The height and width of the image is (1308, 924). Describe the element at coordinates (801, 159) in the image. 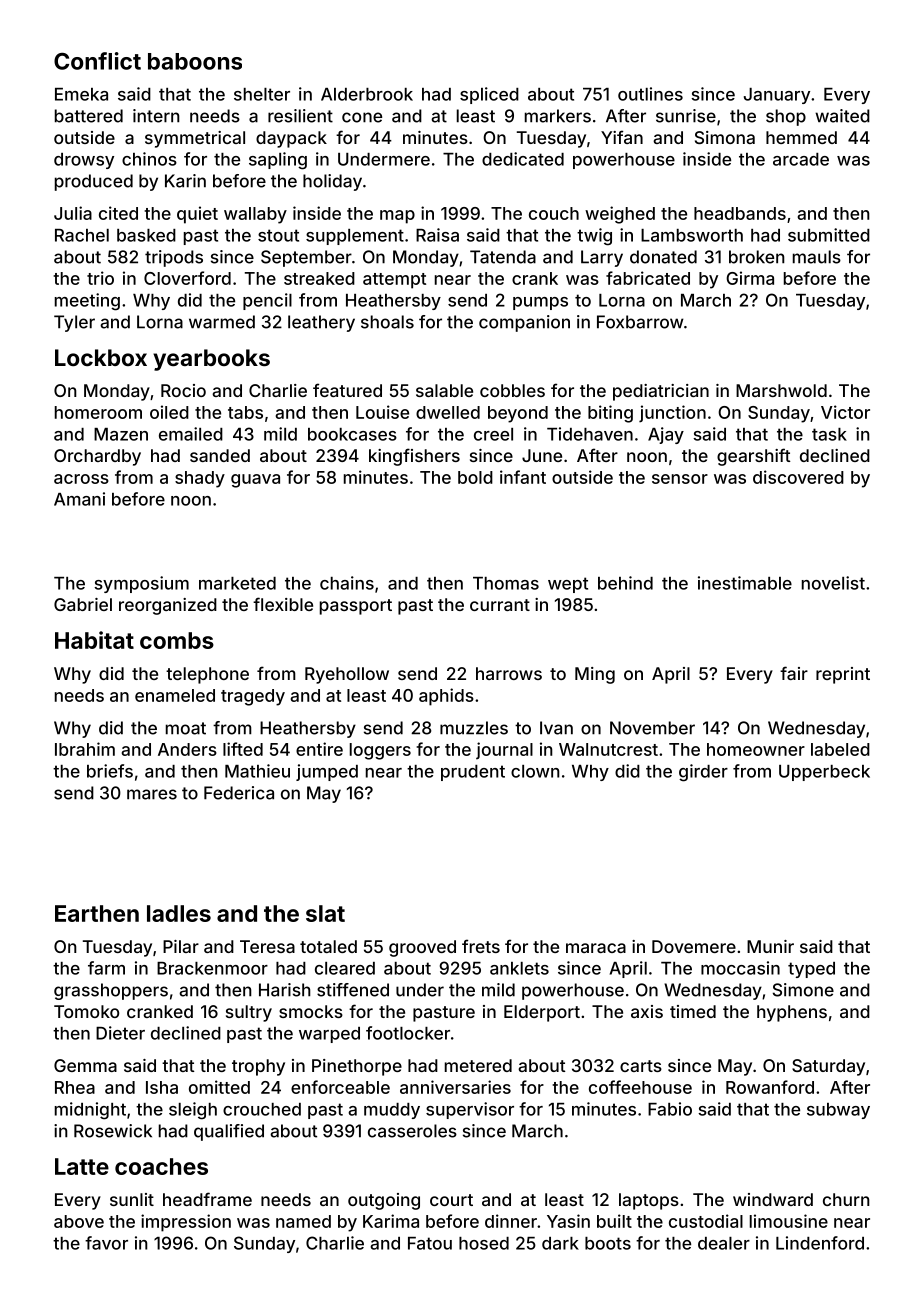

I see `arcade` at that location.
